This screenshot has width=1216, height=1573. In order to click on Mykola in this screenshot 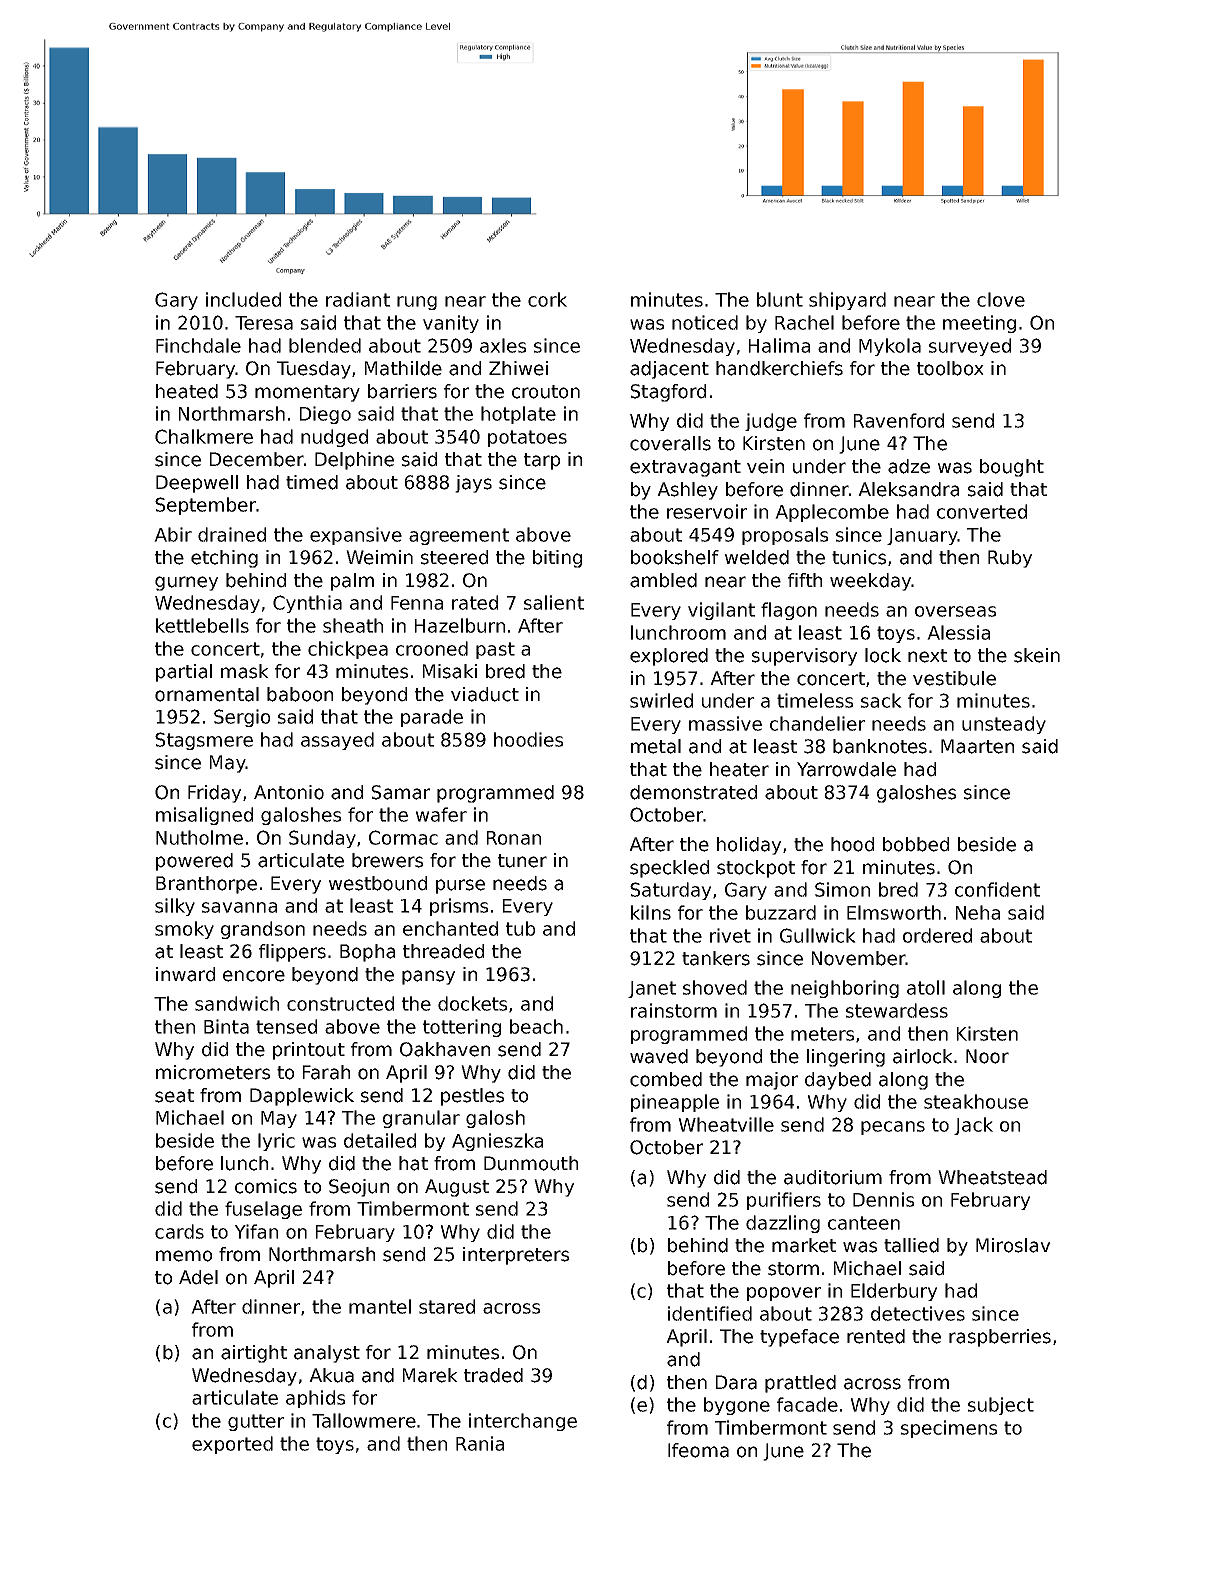, I will do `click(890, 347)`.
